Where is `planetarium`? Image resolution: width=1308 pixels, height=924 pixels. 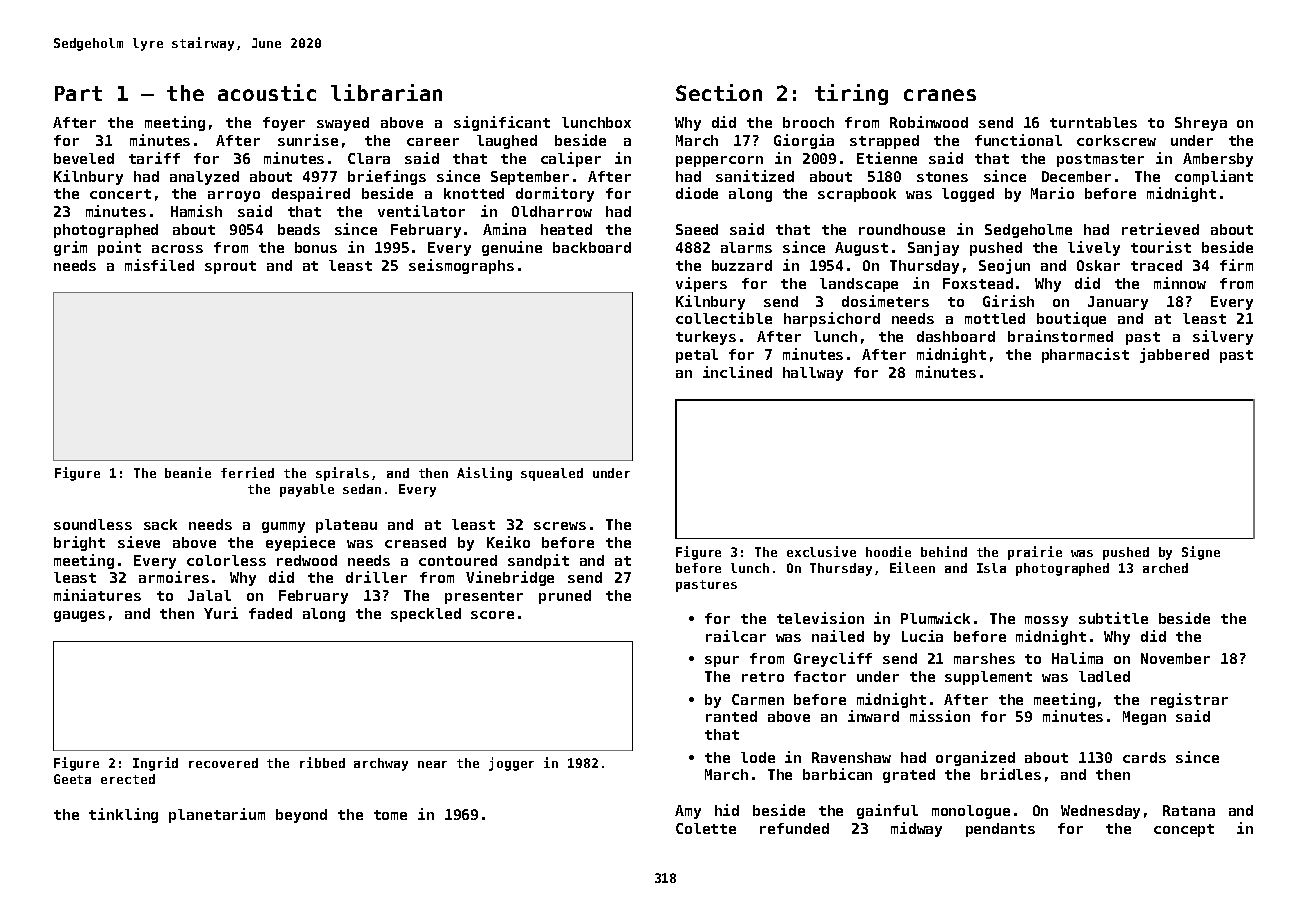 planetarium is located at coordinates (217, 815).
